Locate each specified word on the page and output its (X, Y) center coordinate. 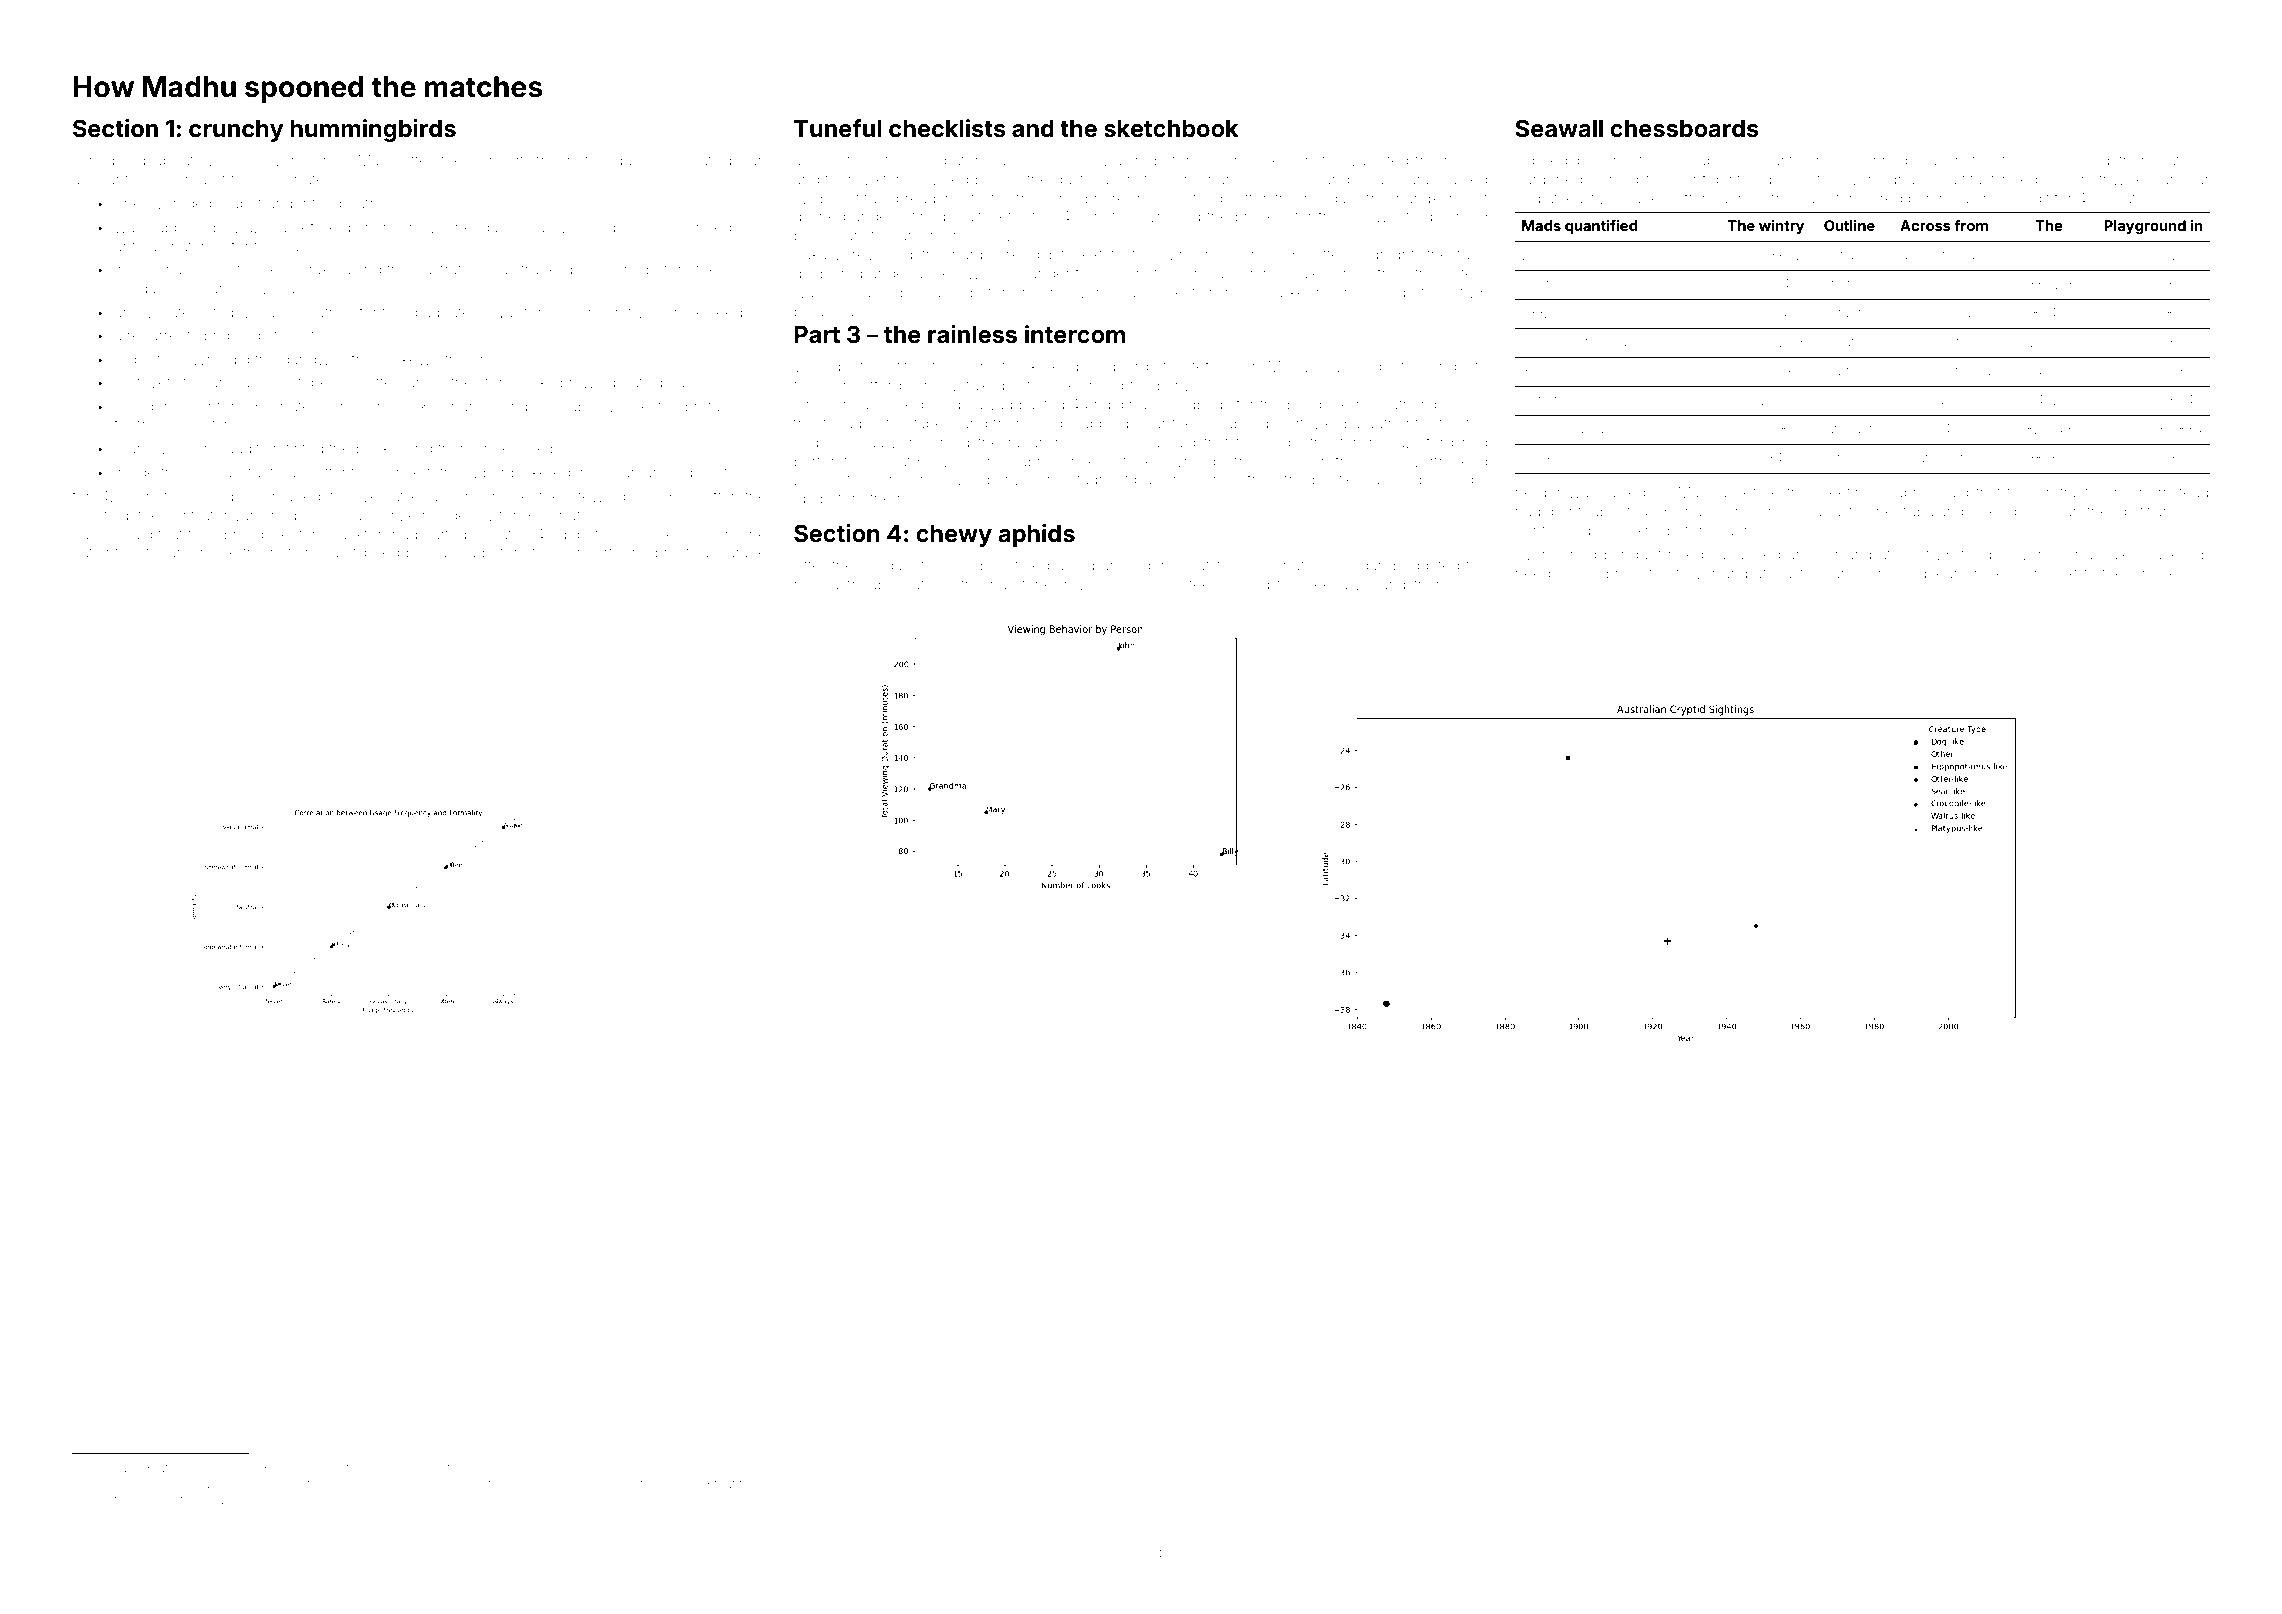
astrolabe (863, 585)
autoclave (539, 1485)
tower (1696, 574)
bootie (1333, 480)
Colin (1470, 584)
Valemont (615, 1484)
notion (291, 552)
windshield (1200, 254)
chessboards (1684, 129)
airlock (2152, 573)
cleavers (273, 160)
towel (360, 1468)
